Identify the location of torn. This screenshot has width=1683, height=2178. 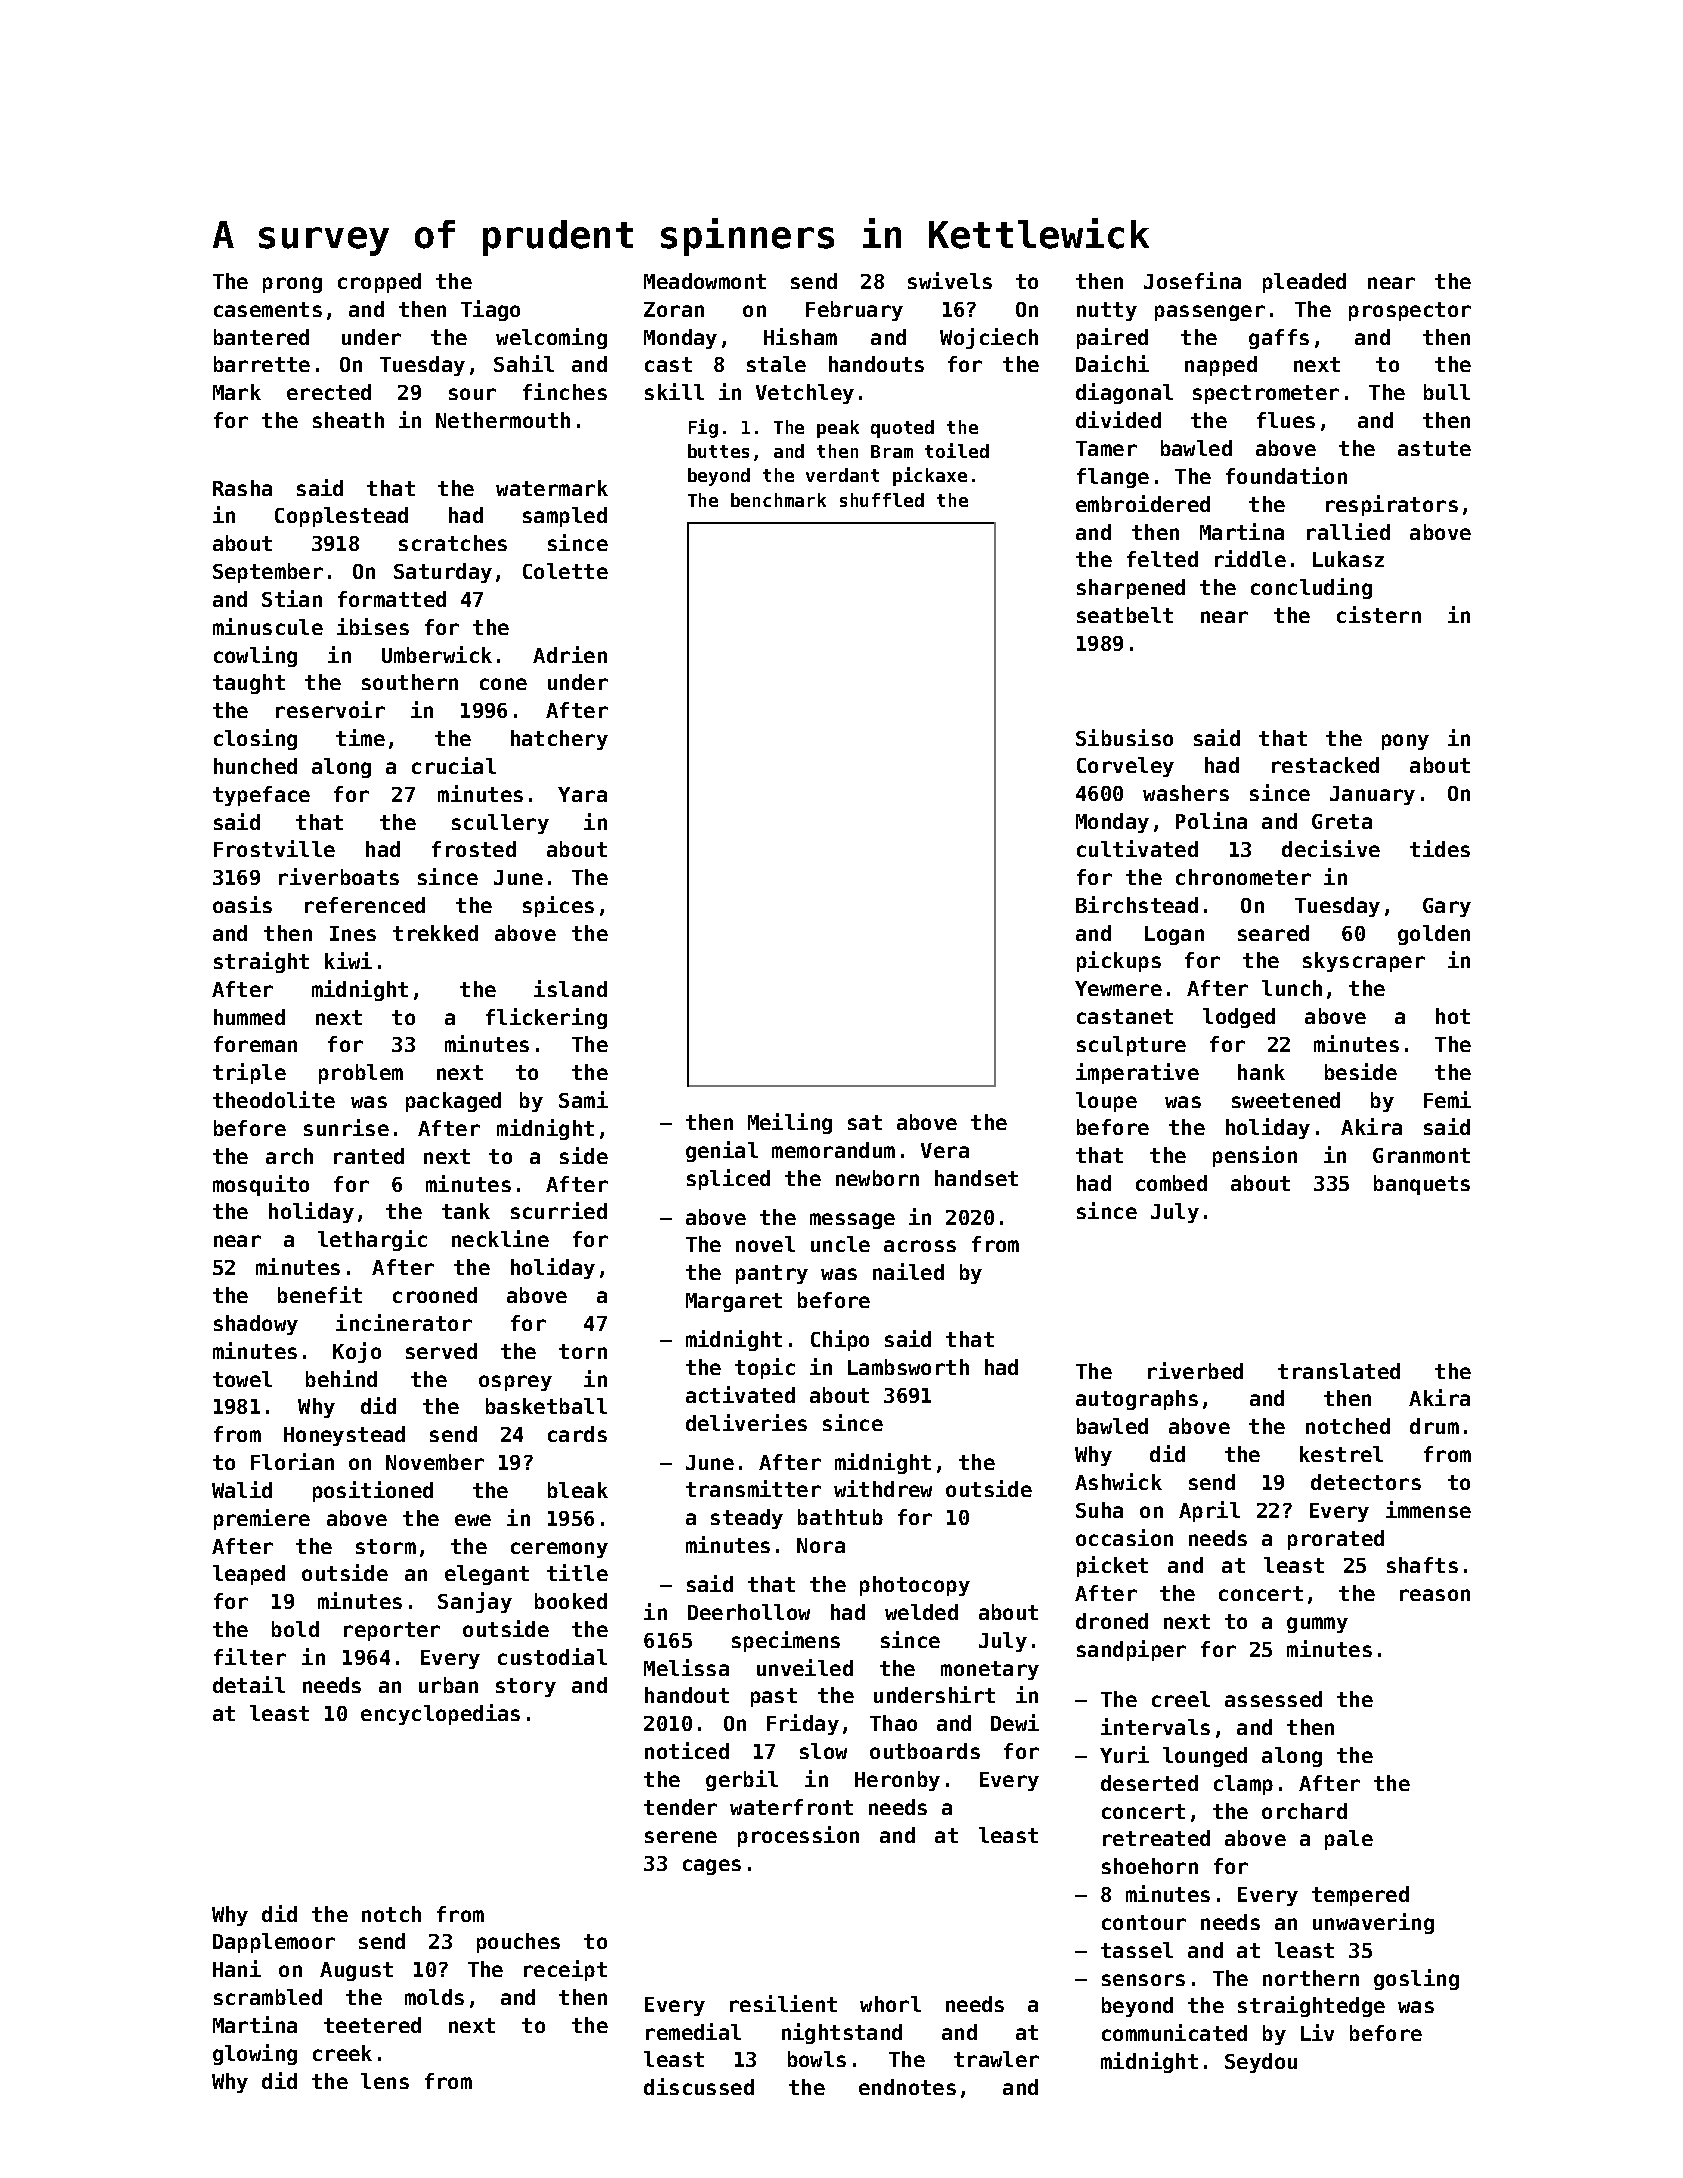
(583, 1351).
